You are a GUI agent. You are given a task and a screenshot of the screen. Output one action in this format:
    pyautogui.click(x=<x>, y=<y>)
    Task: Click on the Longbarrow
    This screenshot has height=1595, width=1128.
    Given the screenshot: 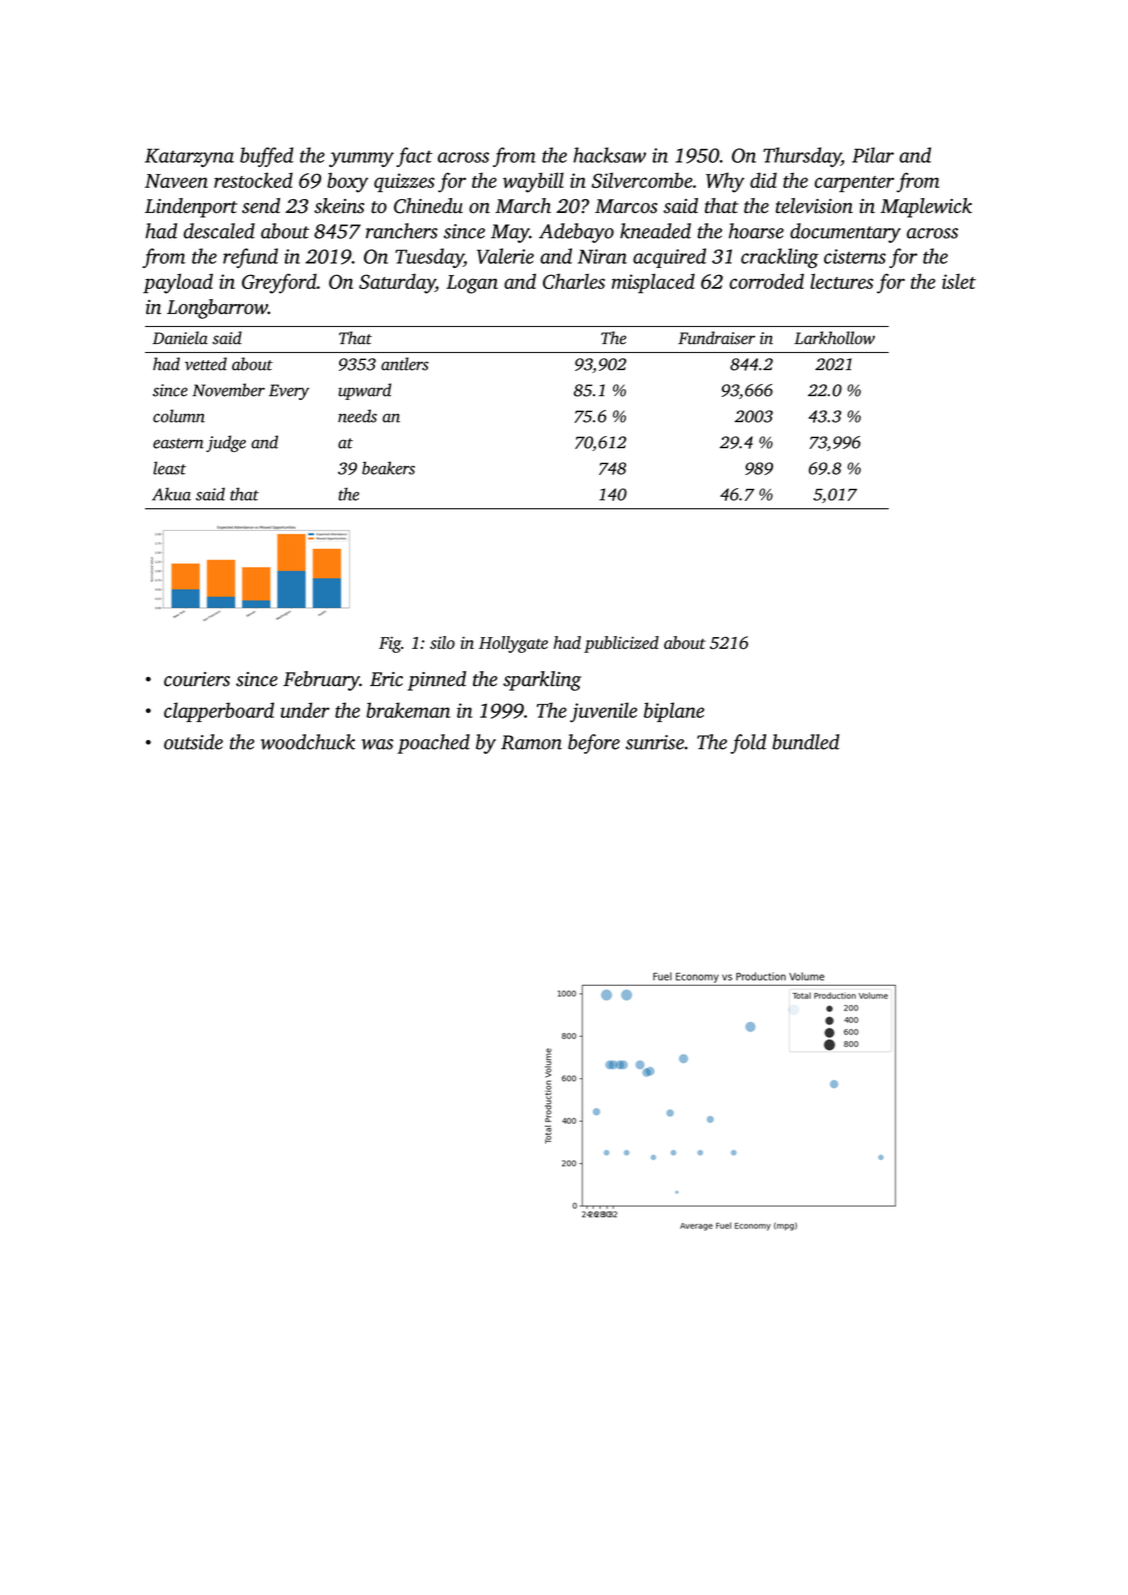 What is the action you would take?
    pyautogui.click(x=217, y=309)
